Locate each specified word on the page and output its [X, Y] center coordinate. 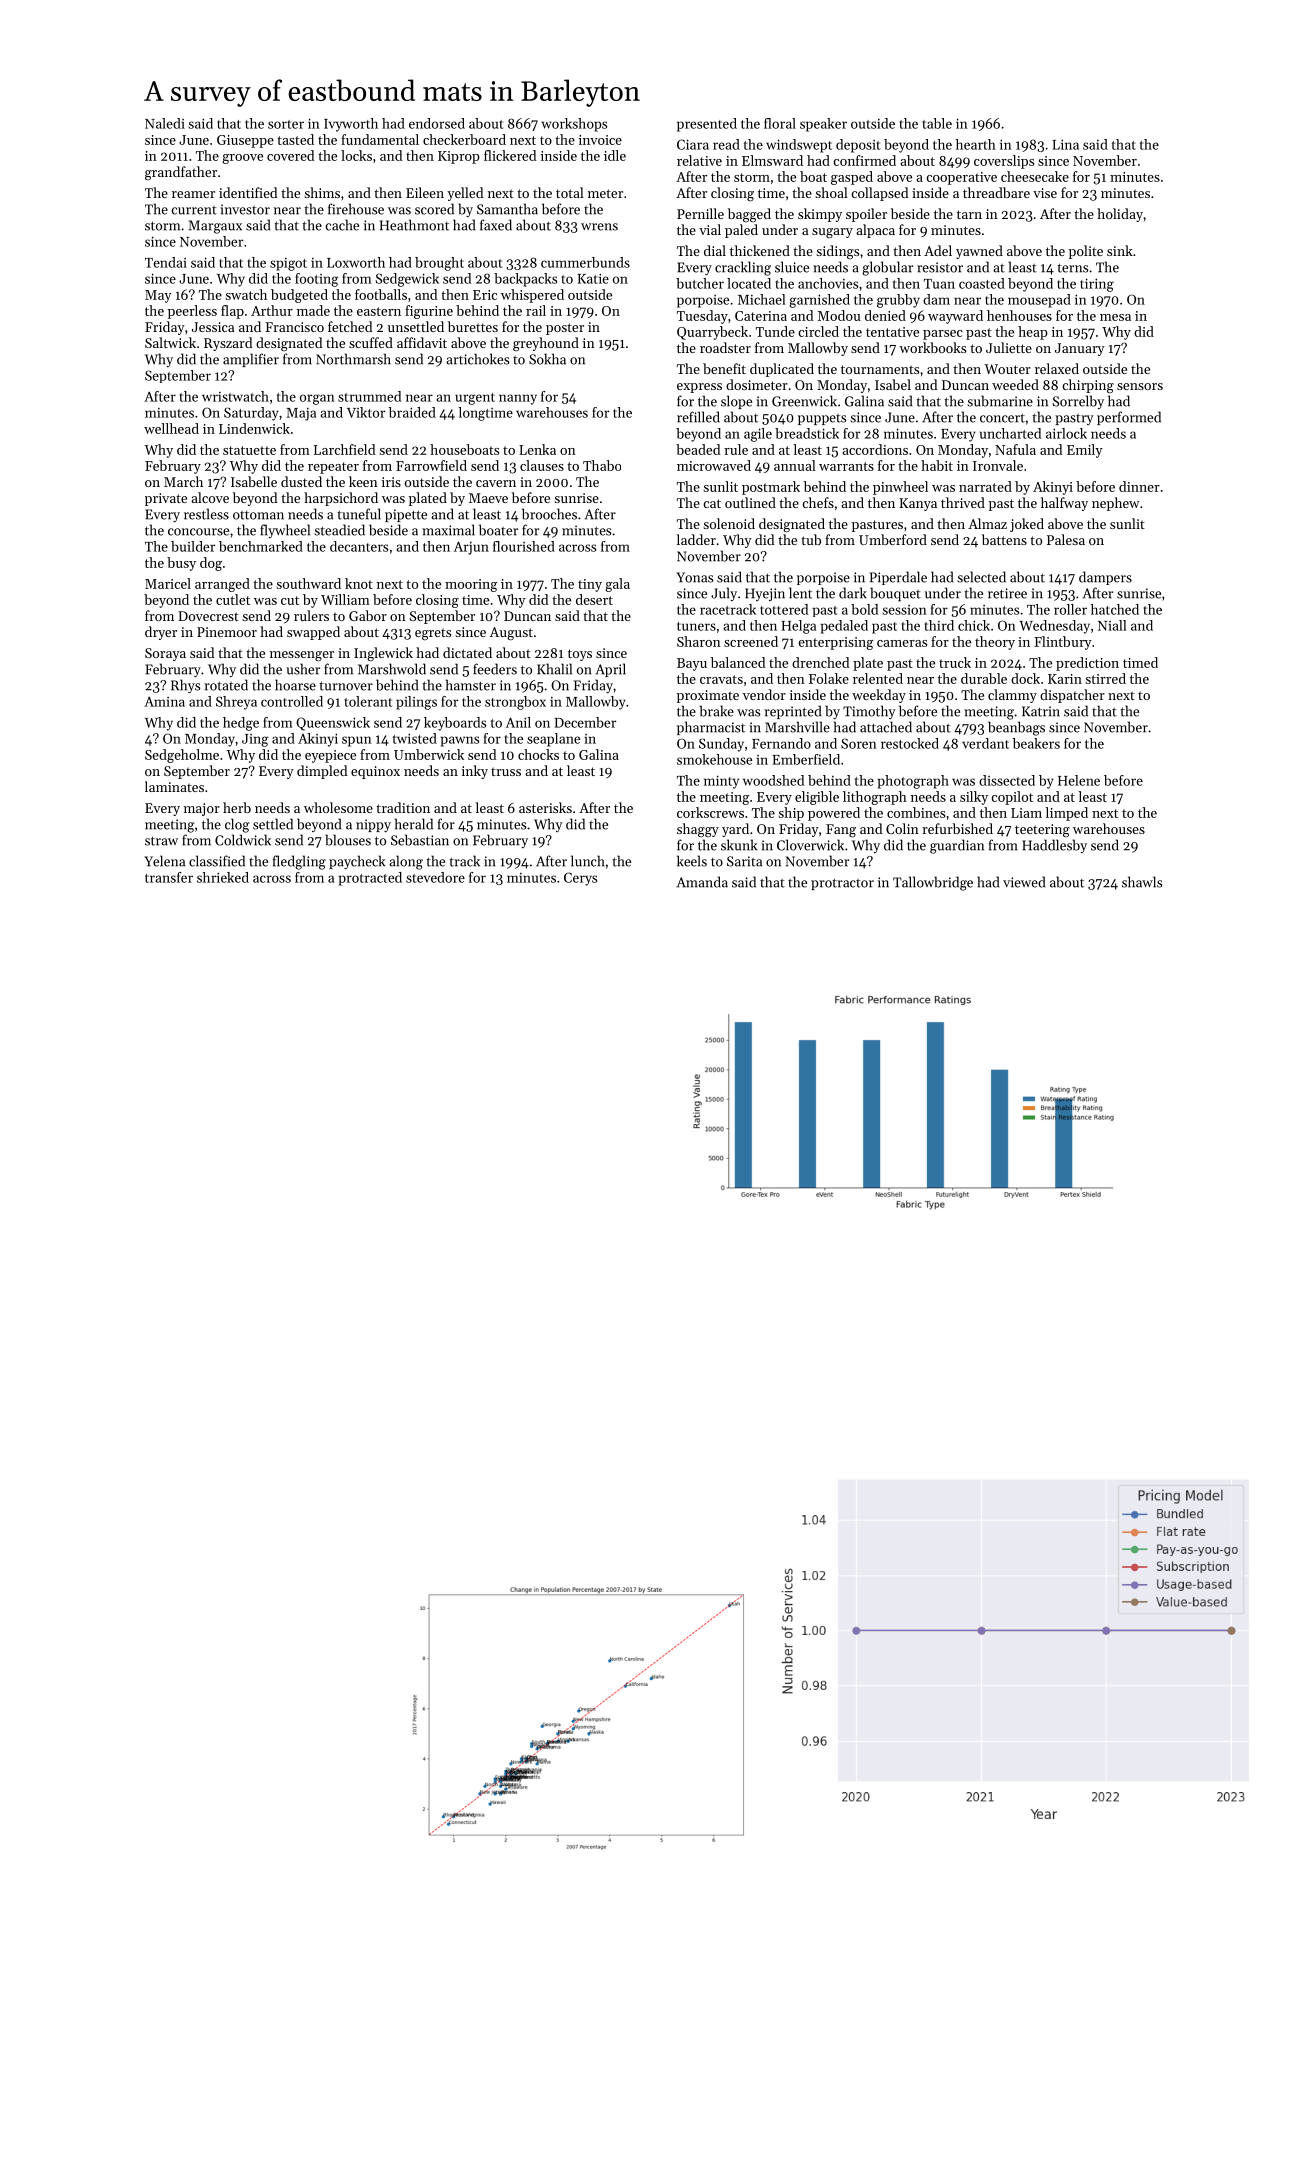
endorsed [437, 123]
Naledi [165, 123]
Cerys [580, 879]
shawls [1142, 882]
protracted [370, 879]
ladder [696, 539]
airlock [1066, 433]
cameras [902, 643]
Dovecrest [208, 616]
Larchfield [344, 449]
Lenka [537, 449]
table [937, 123]
